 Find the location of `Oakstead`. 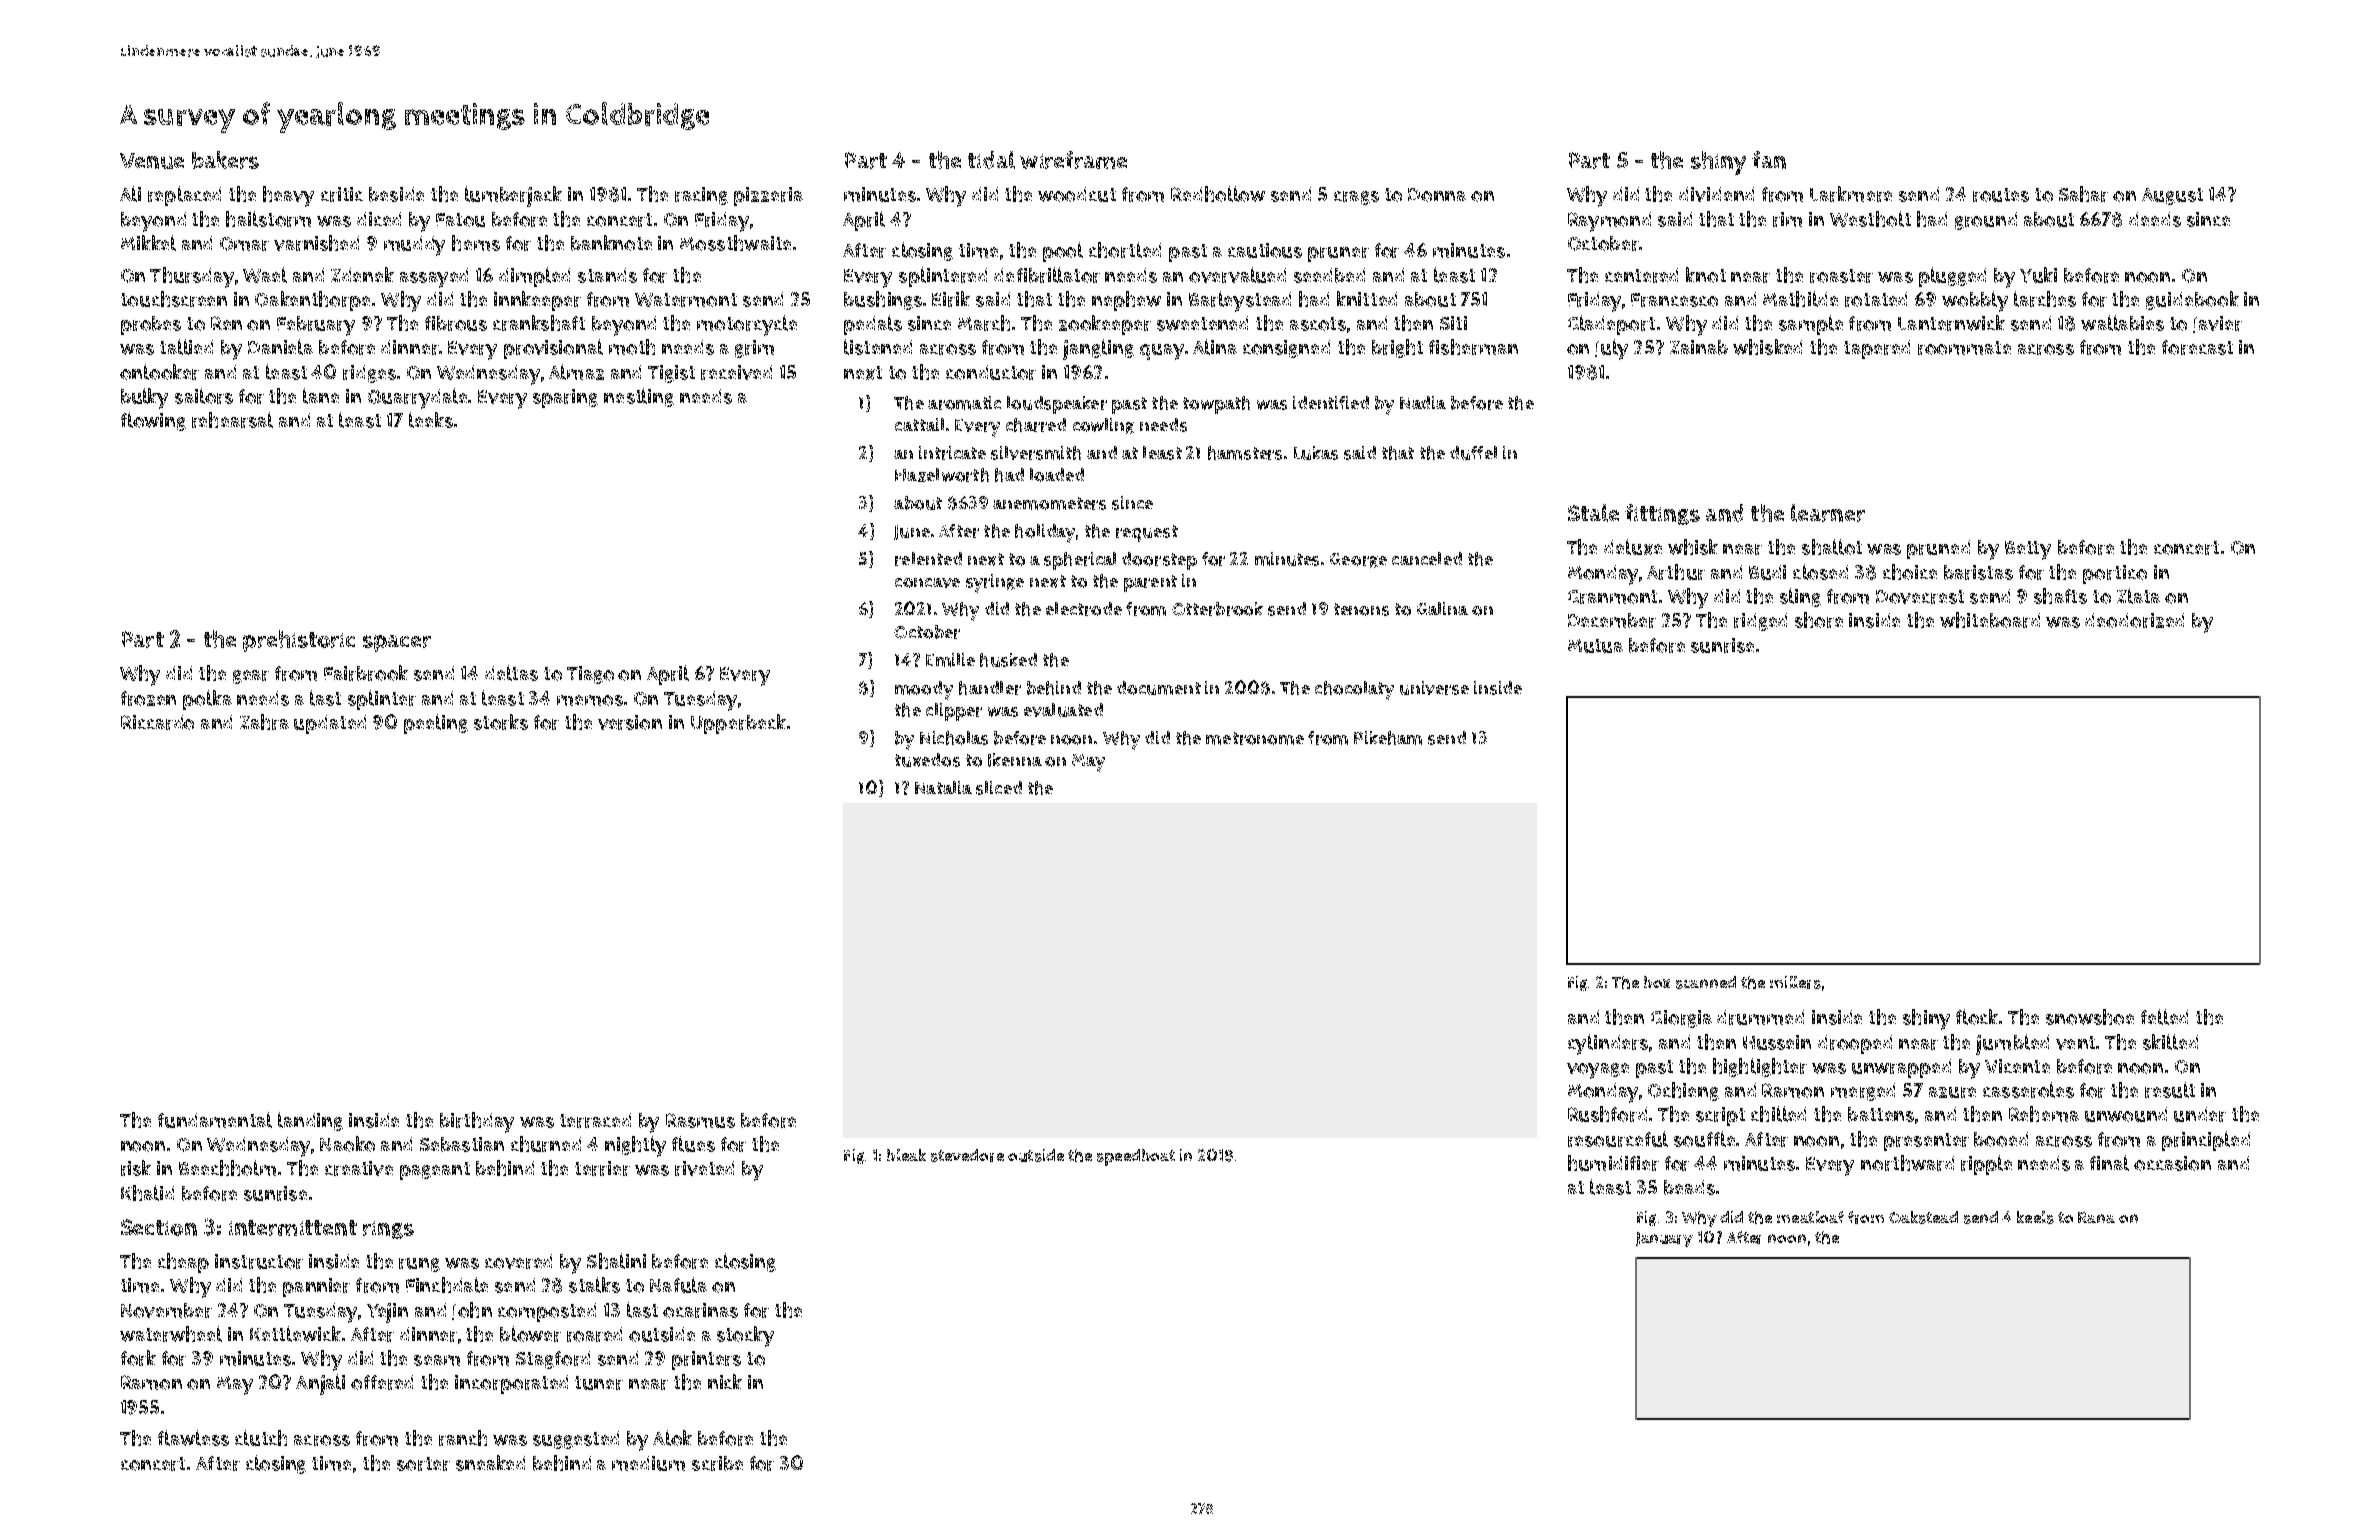

Oakstead is located at coordinates (1923, 1217).
